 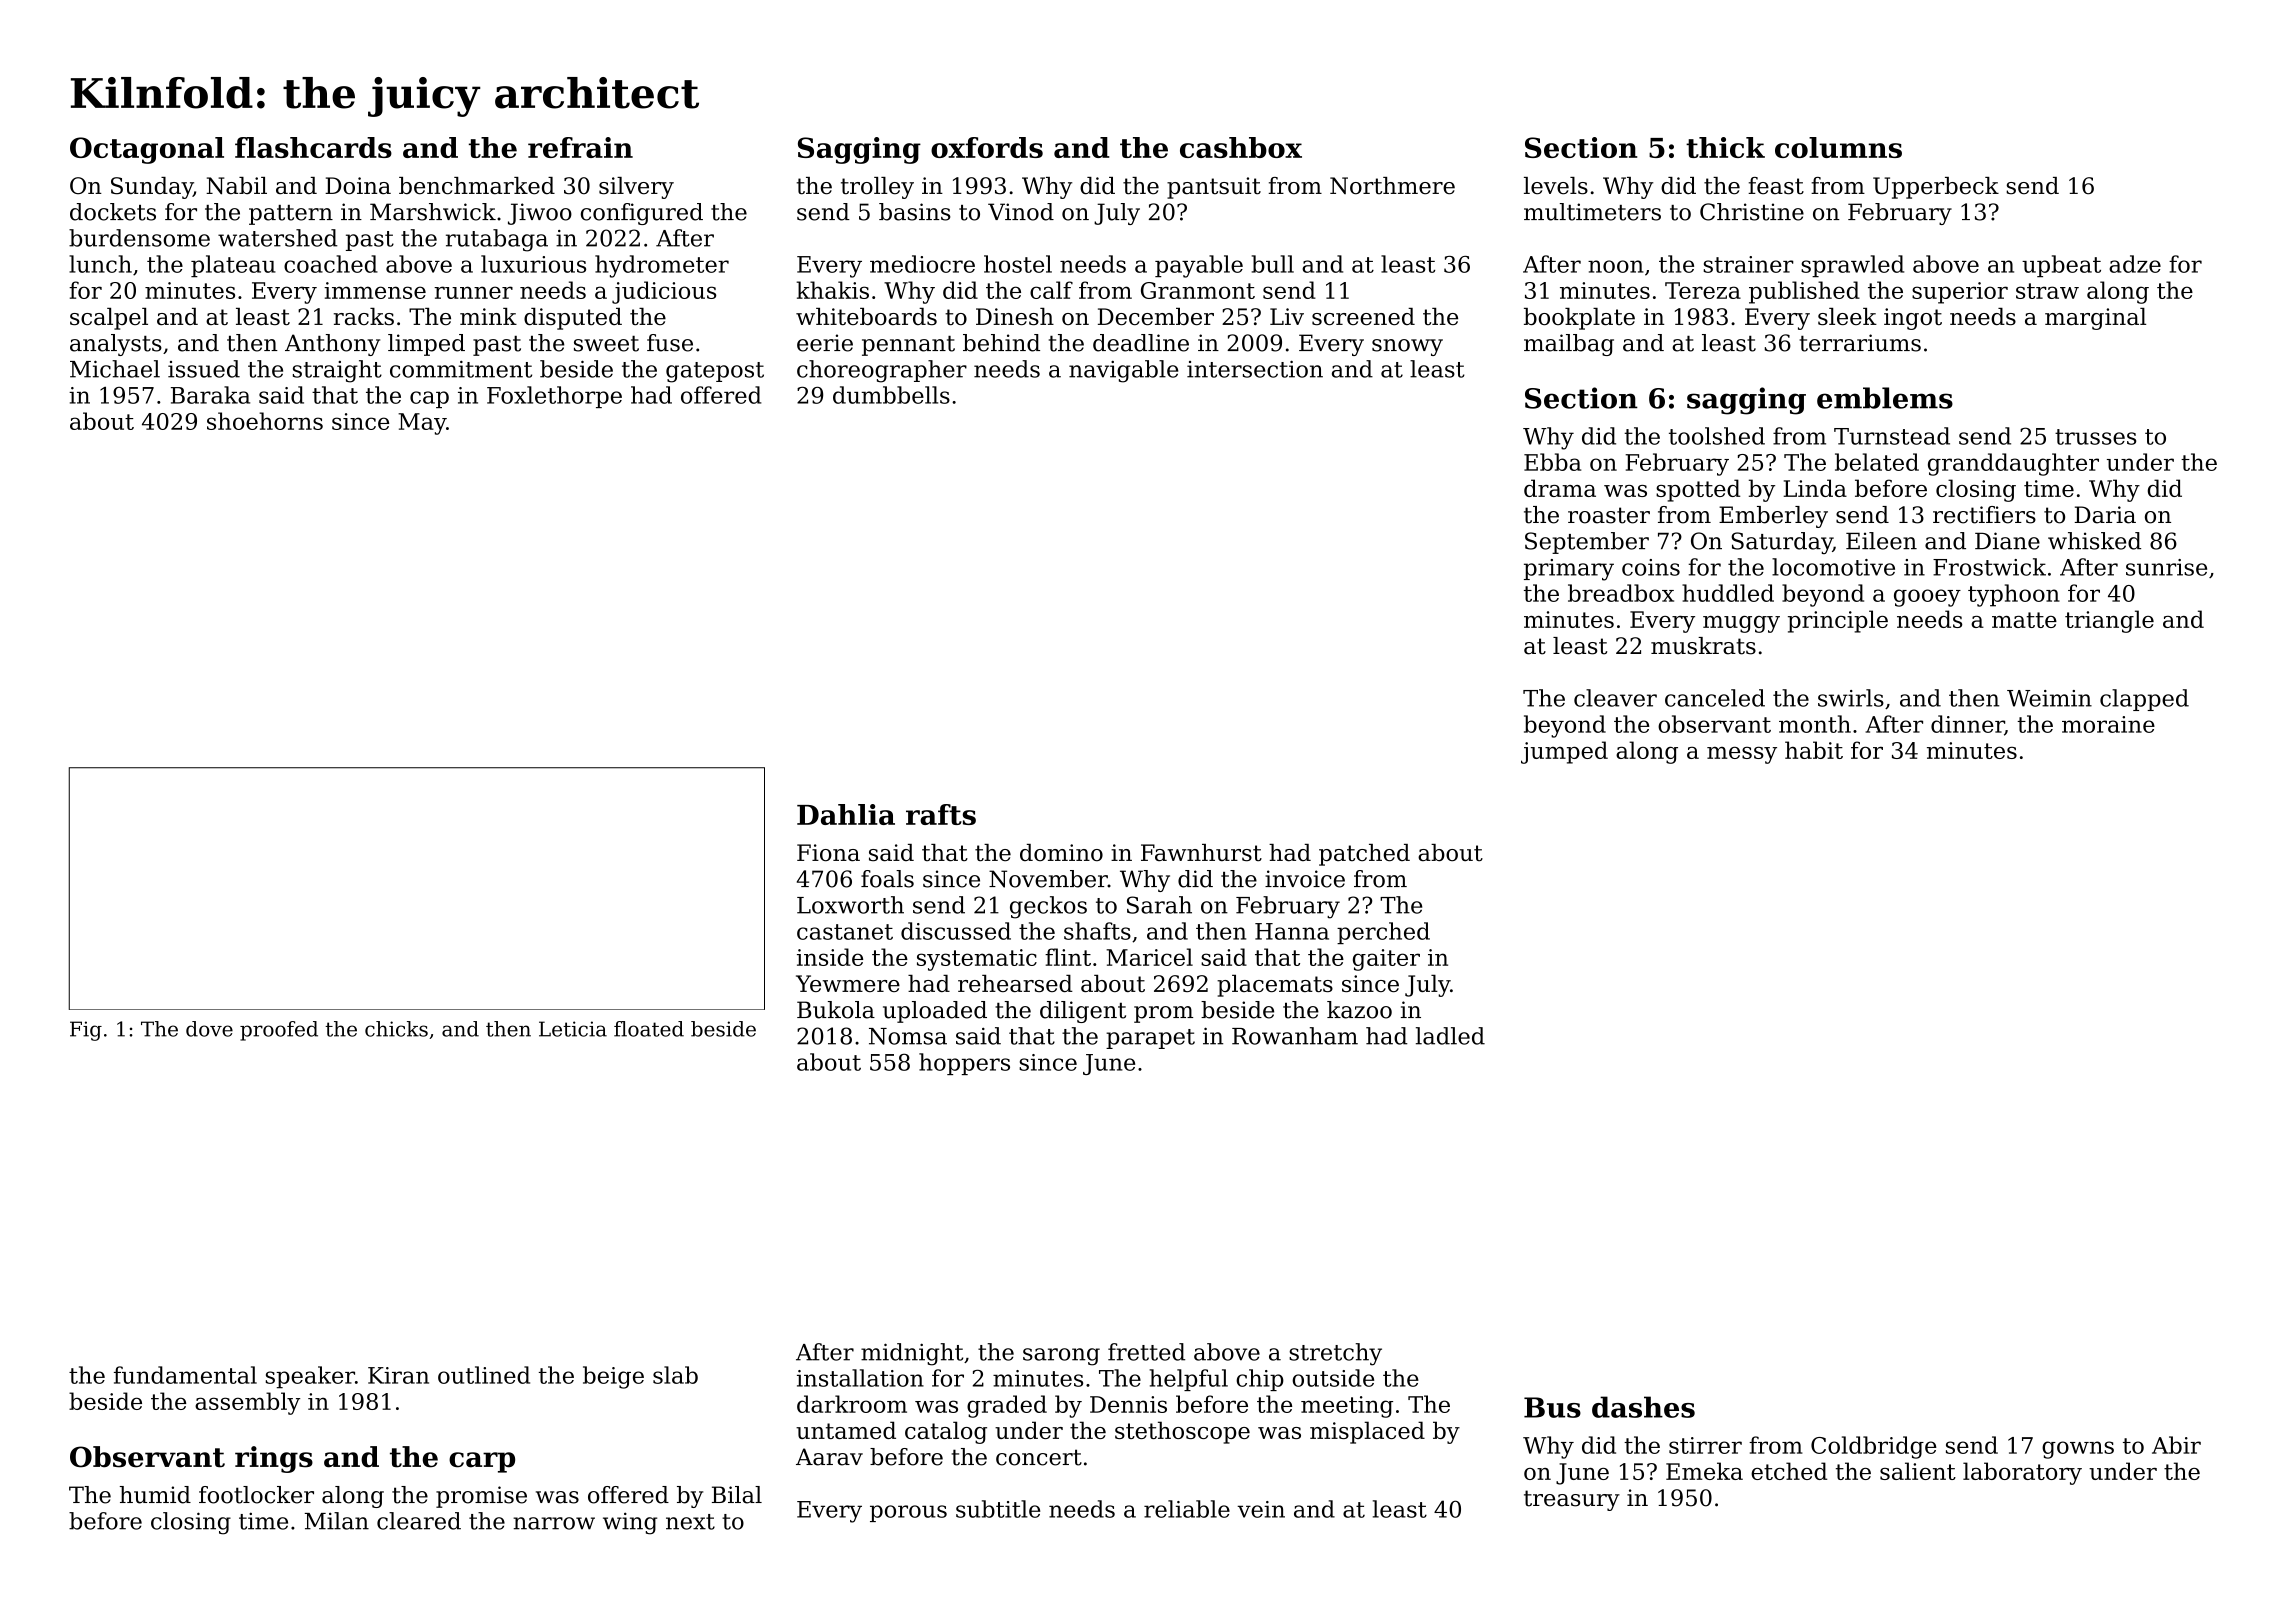 I want to click on oxfords, so click(x=987, y=147).
